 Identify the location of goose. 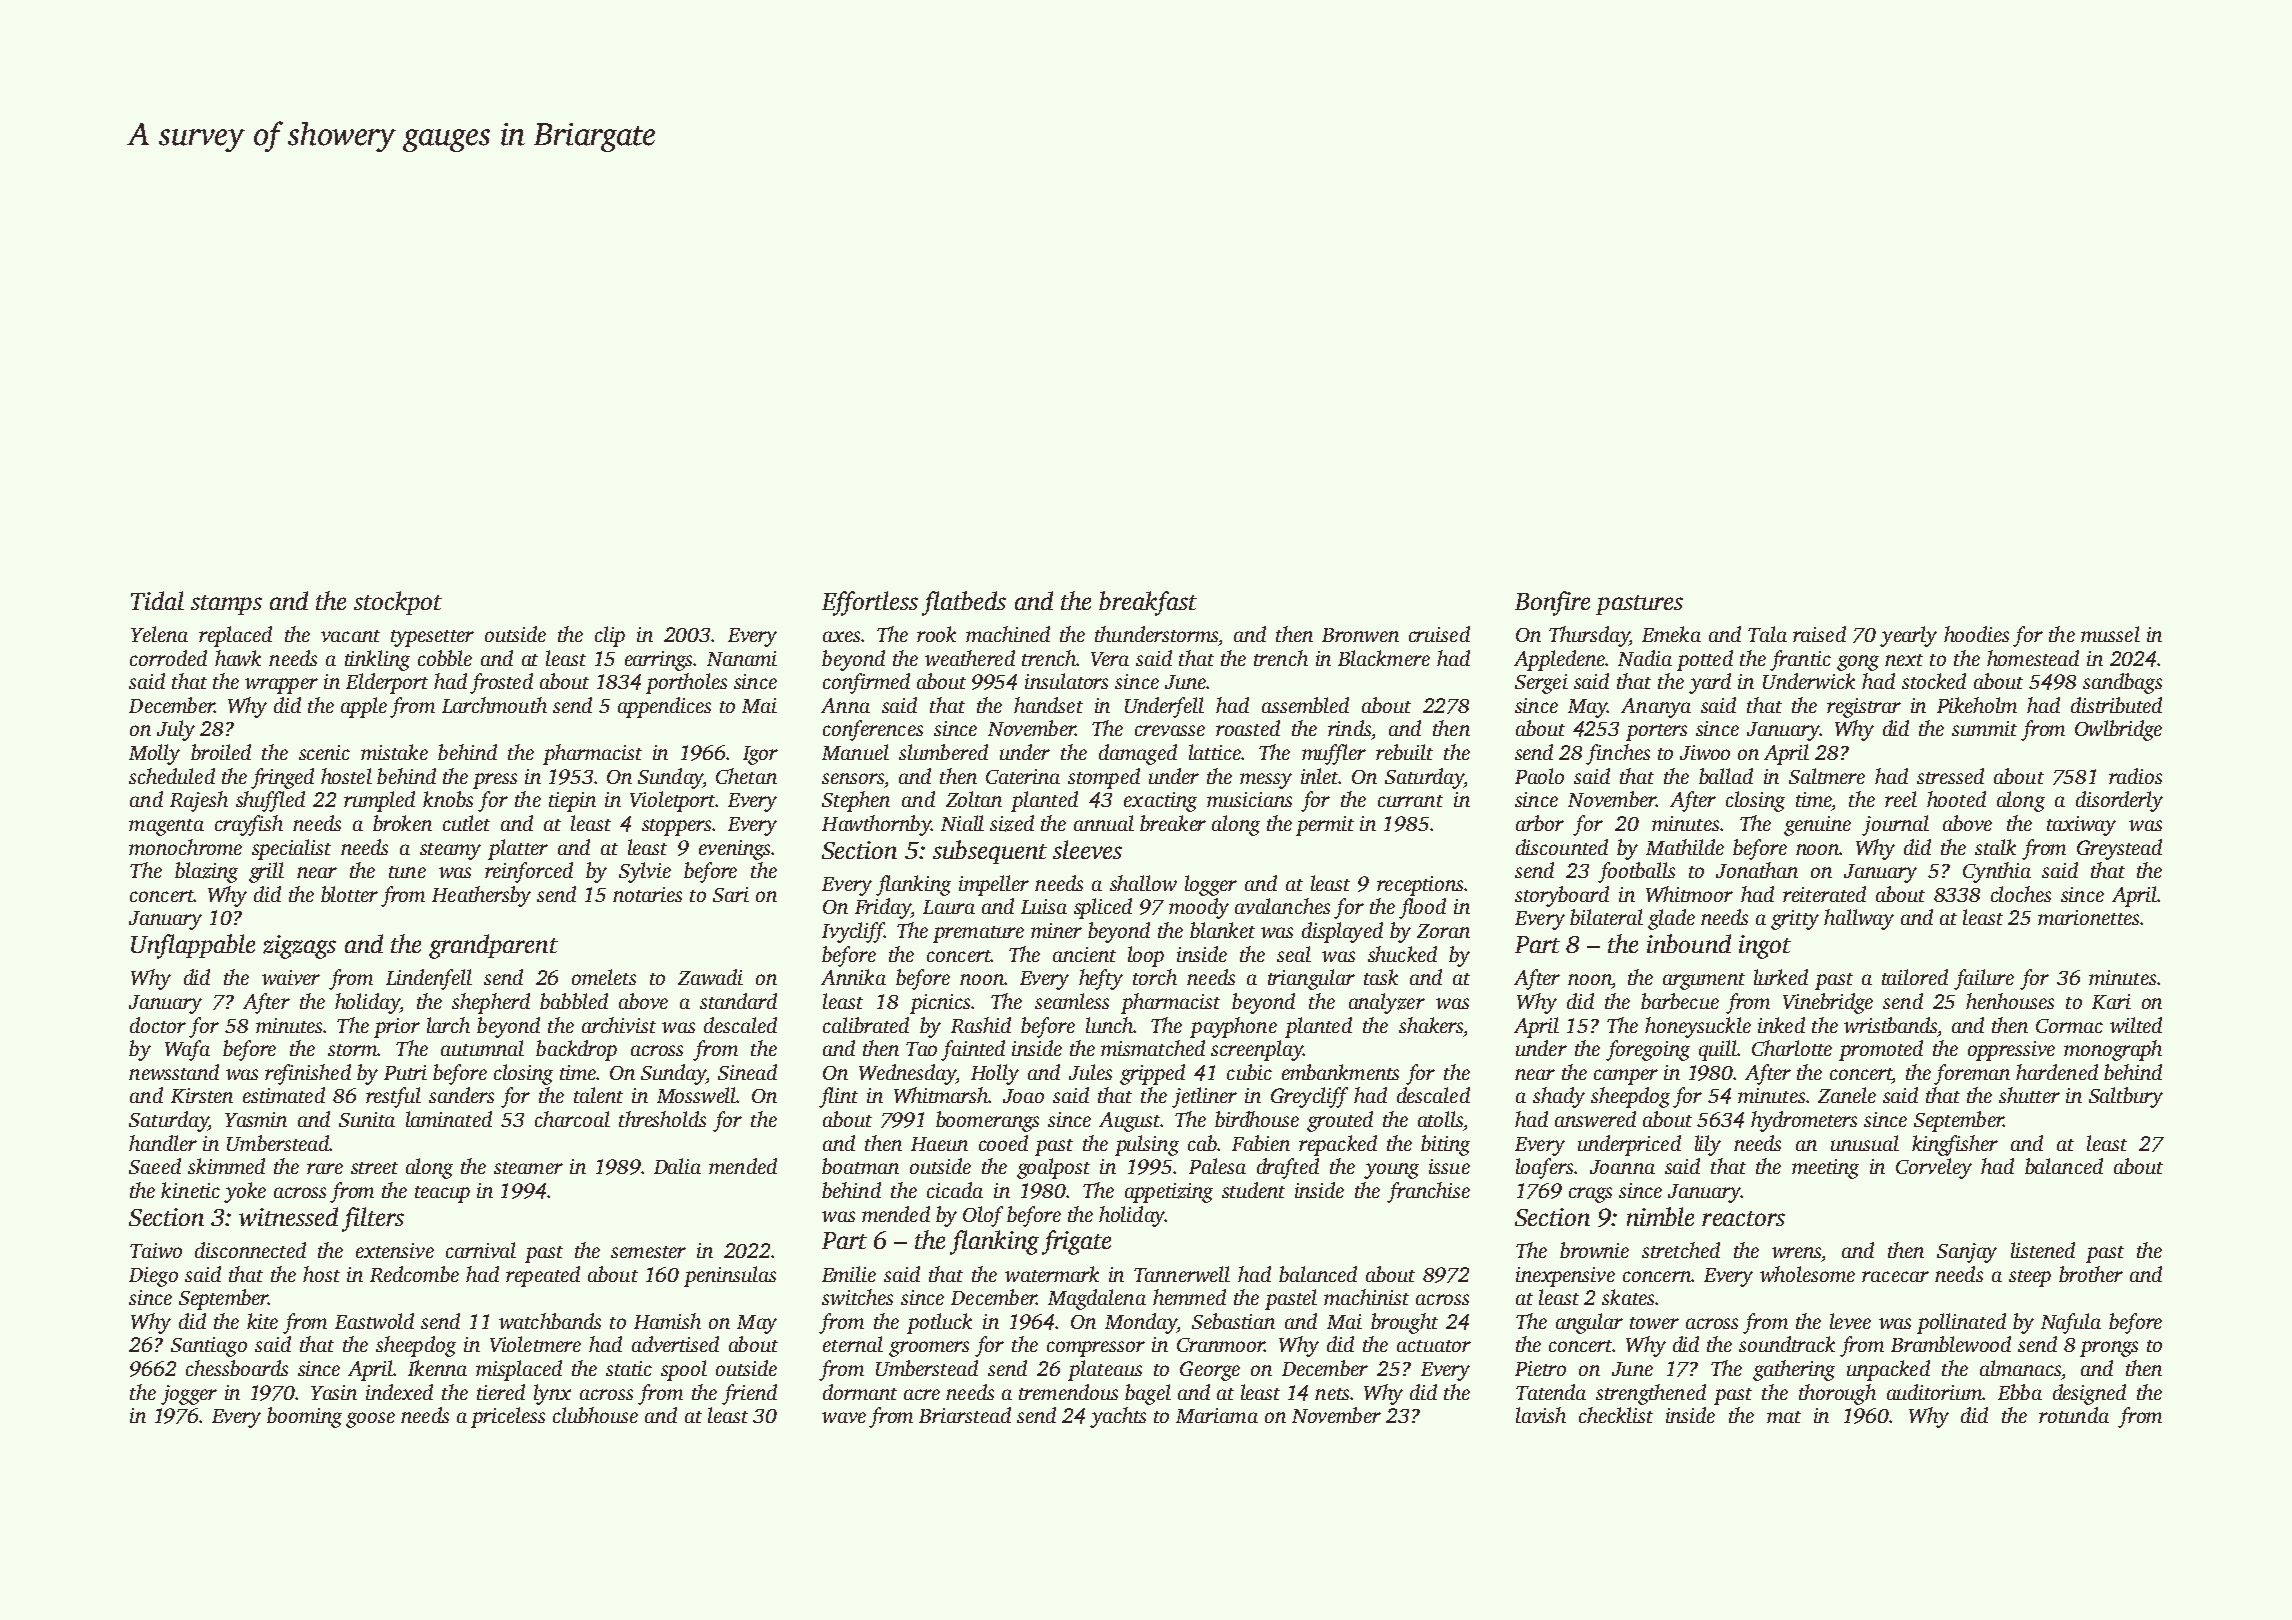
(370, 1420).
